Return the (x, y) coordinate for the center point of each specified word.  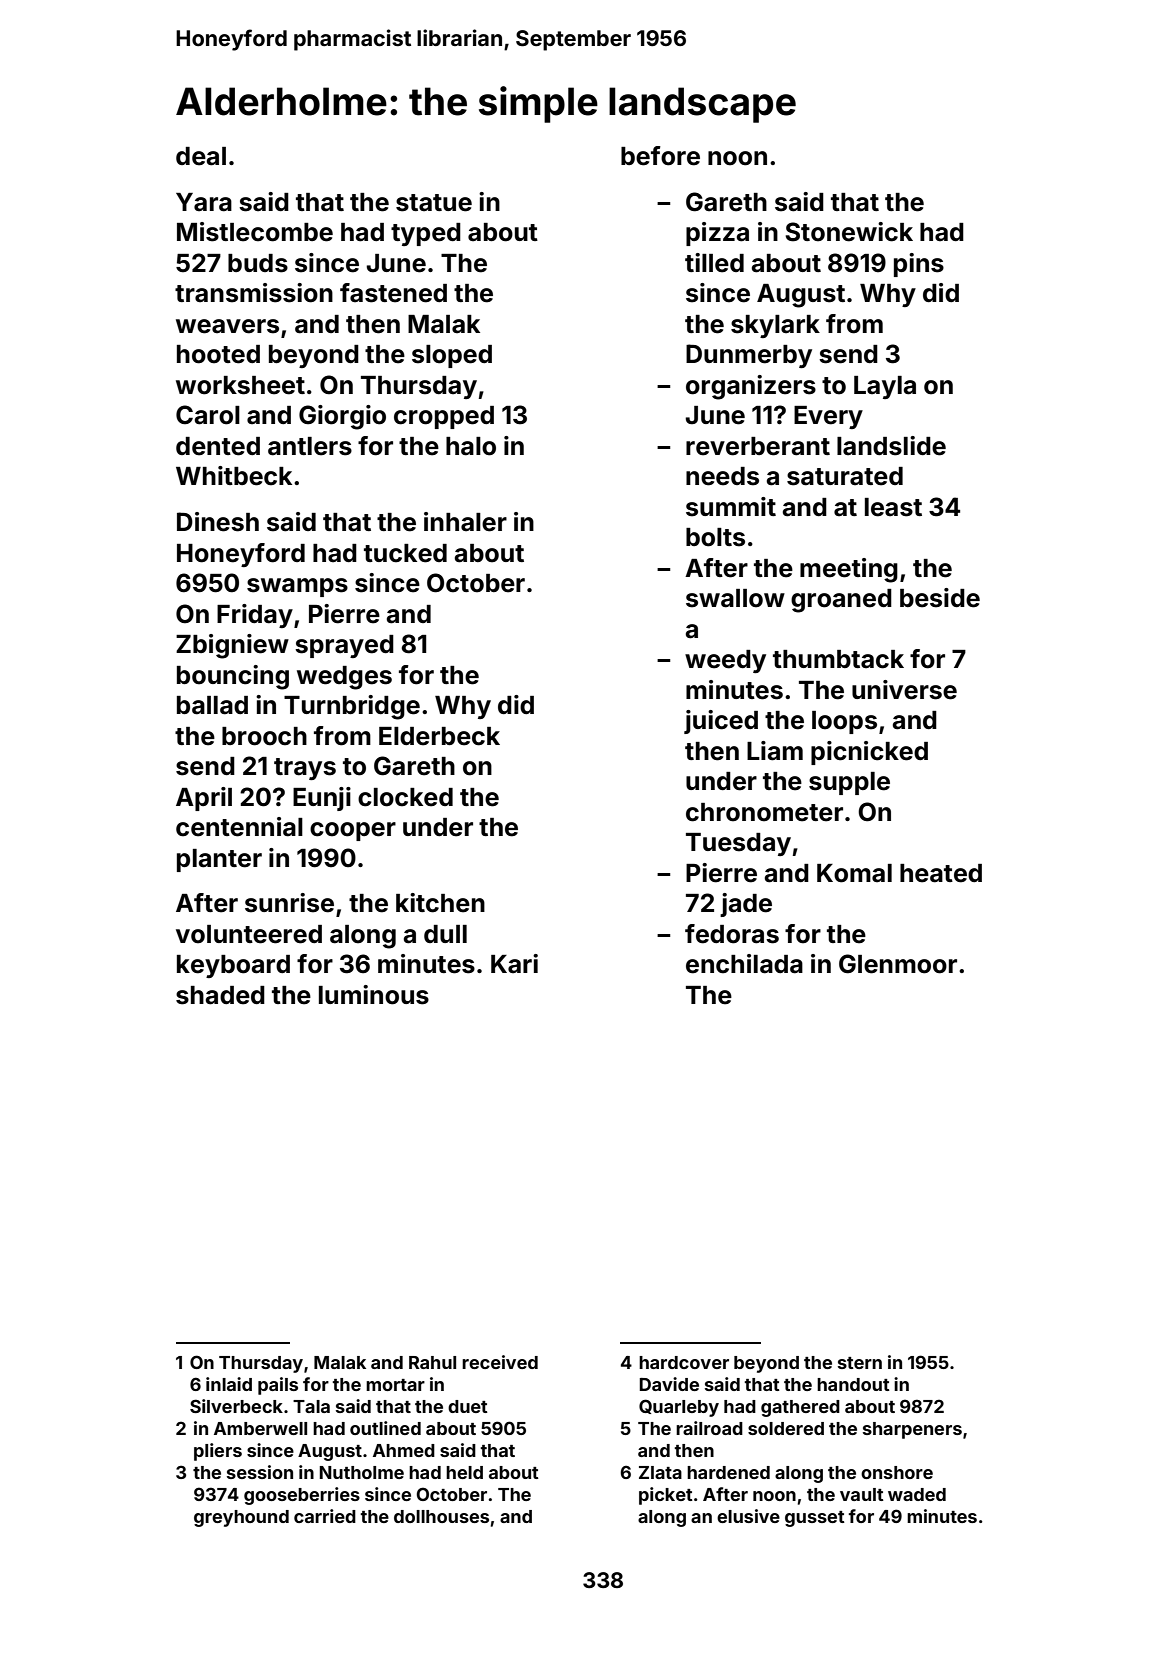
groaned (841, 601)
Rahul (432, 1362)
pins (919, 265)
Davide (669, 1384)
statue (434, 203)
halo (471, 446)
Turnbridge (352, 707)
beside (940, 598)
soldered (786, 1428)
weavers (227, 326)
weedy (725, 661)
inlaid (229, 1384)
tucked (405, 553)
